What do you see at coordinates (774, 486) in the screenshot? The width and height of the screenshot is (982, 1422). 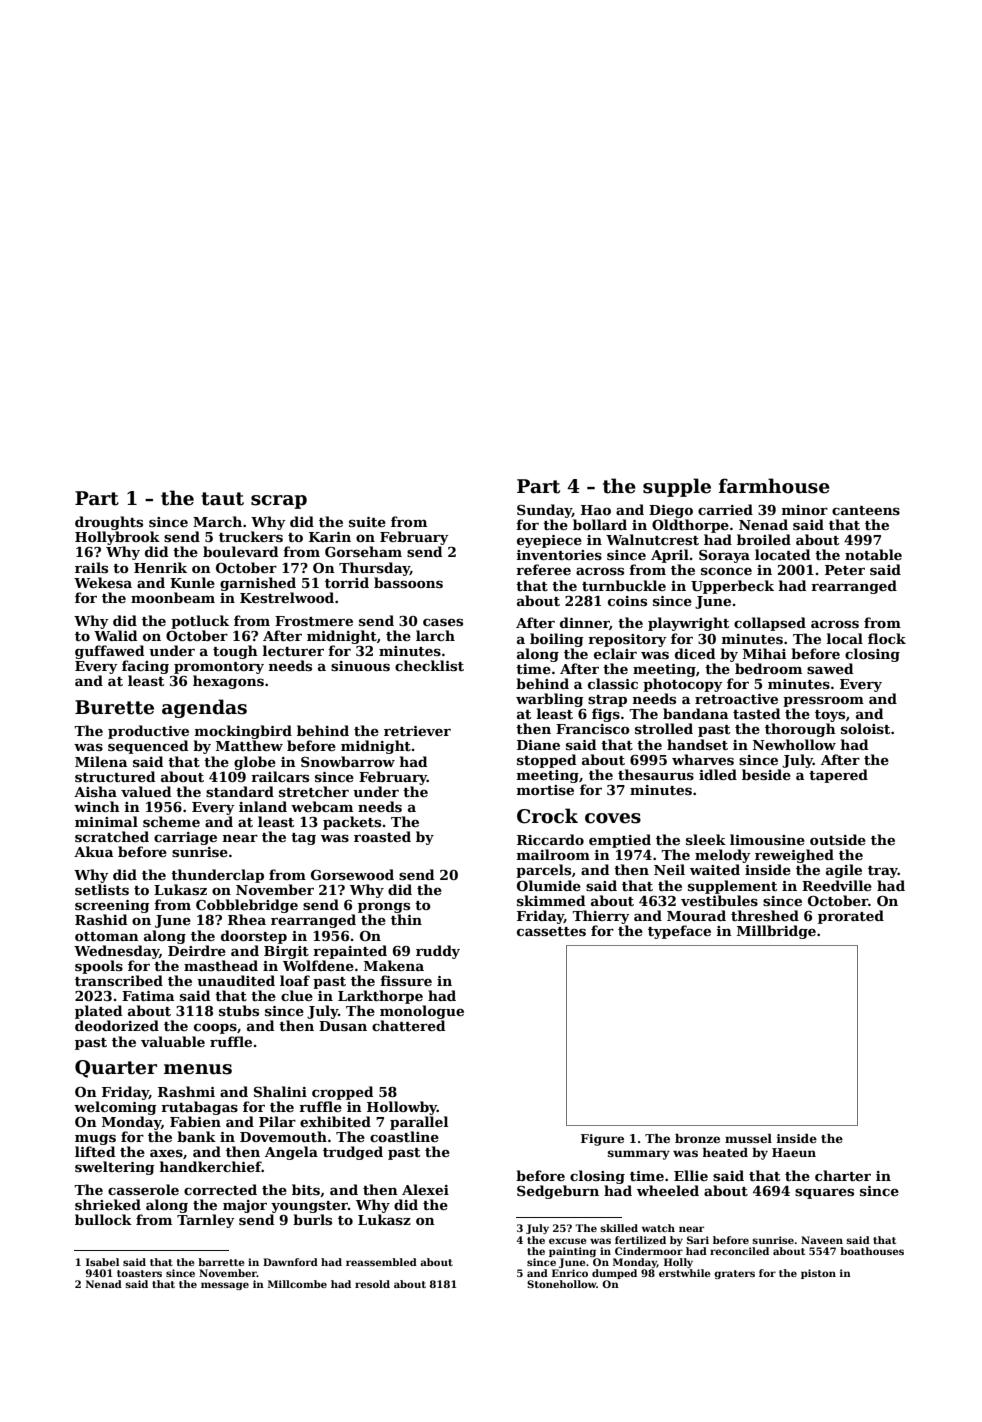 I see `farmhouse` at bounding box center [774, 486].
